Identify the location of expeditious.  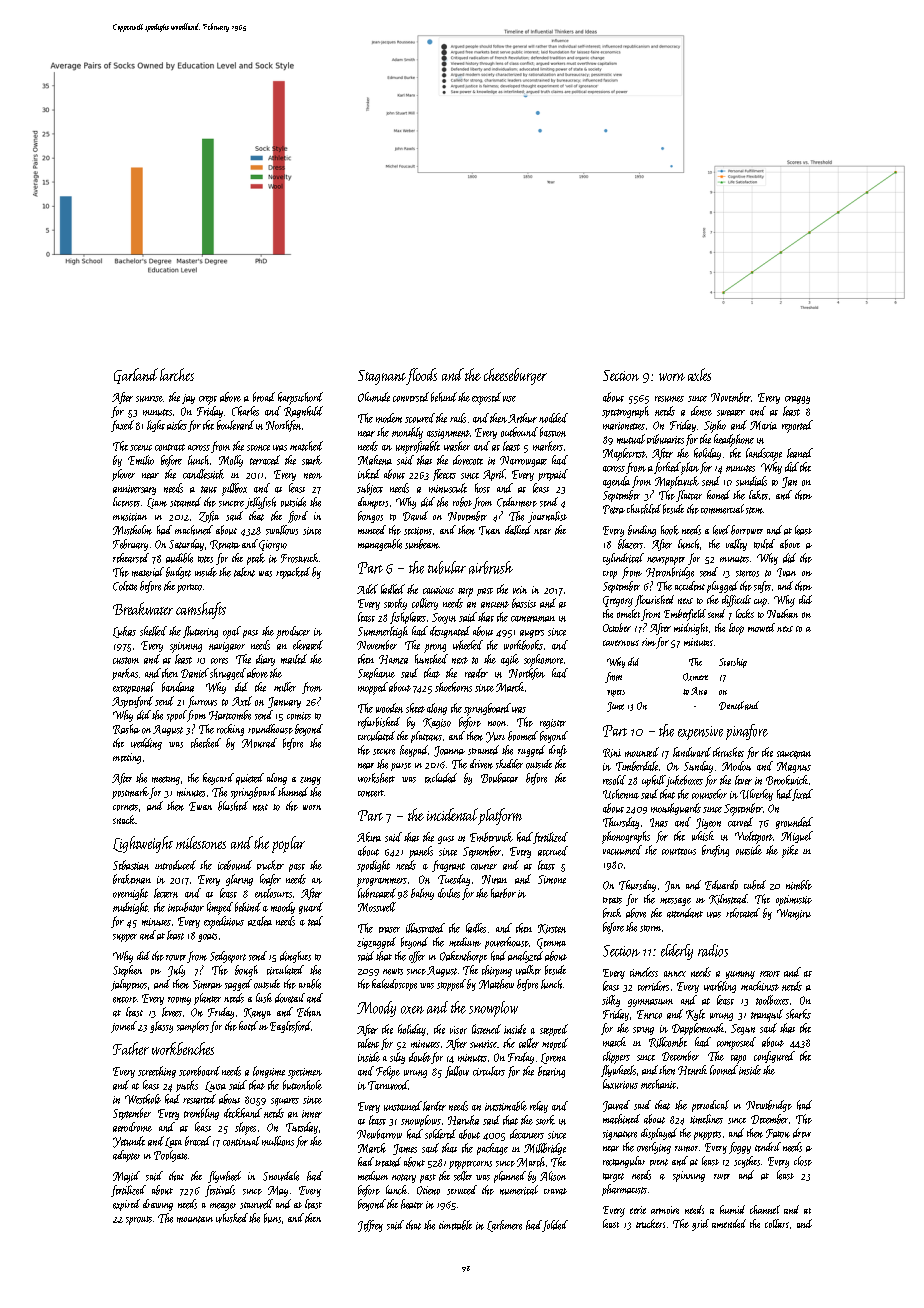
(224, 922).
